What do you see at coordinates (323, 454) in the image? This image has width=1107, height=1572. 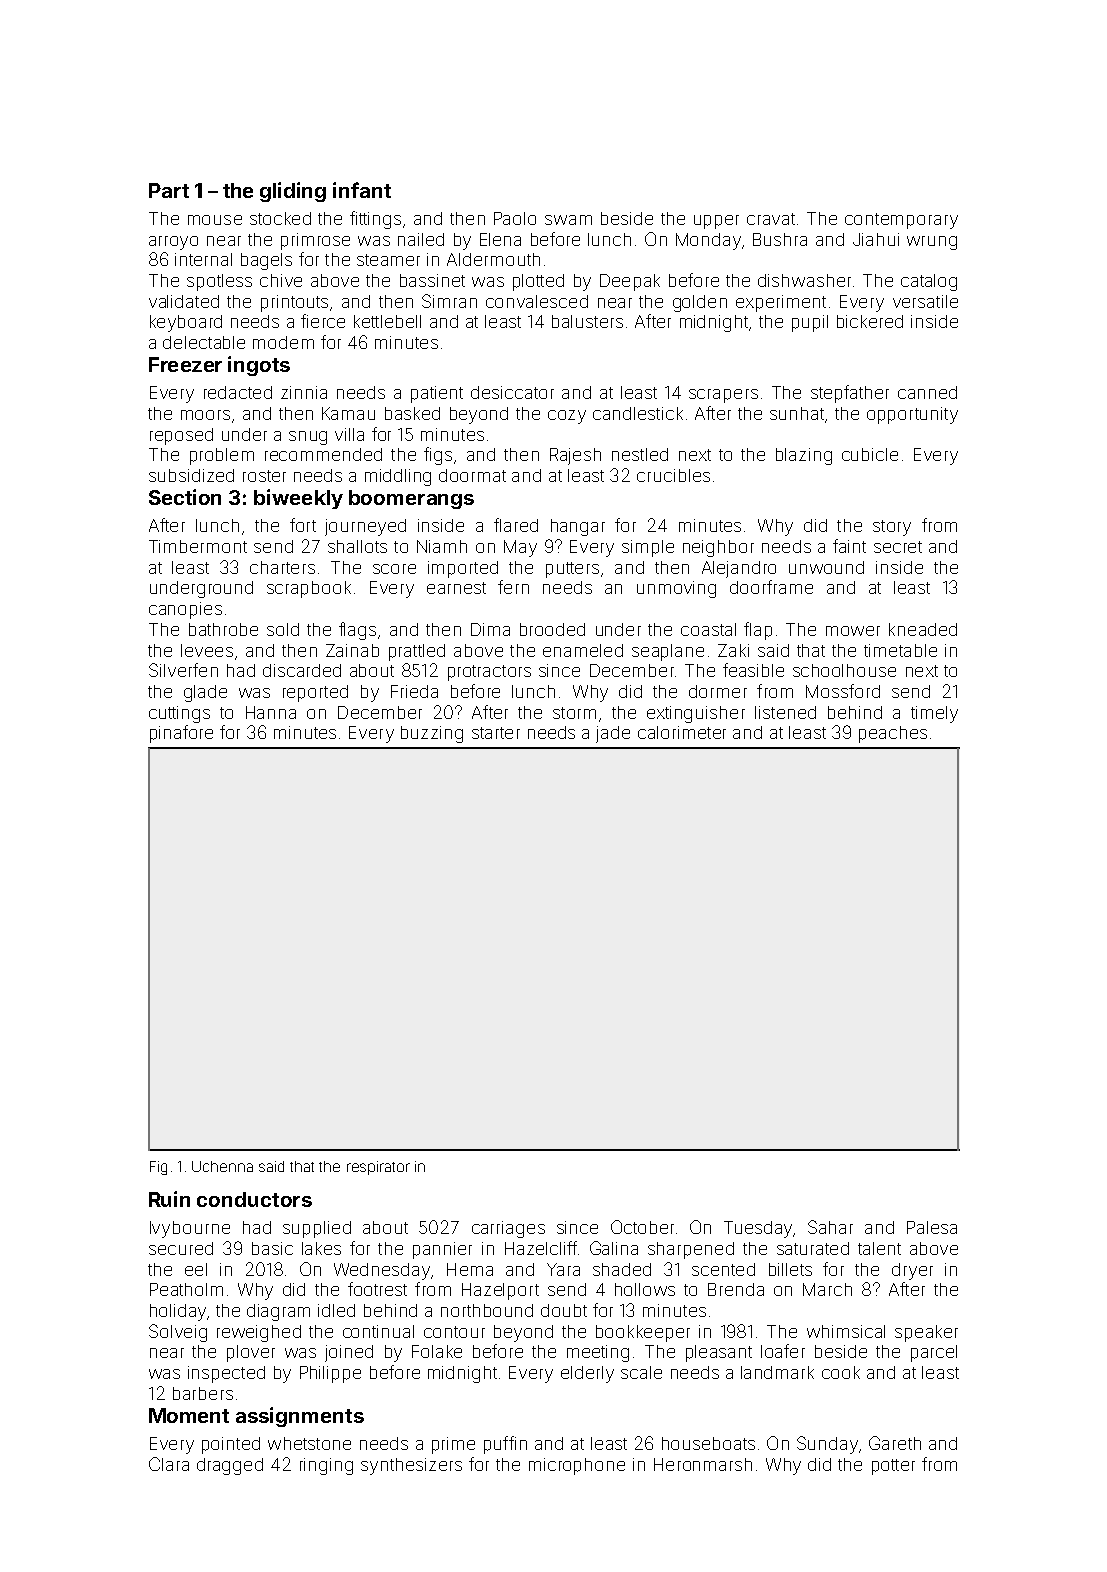 I see `recommended` at bounding box center [323, 454].
